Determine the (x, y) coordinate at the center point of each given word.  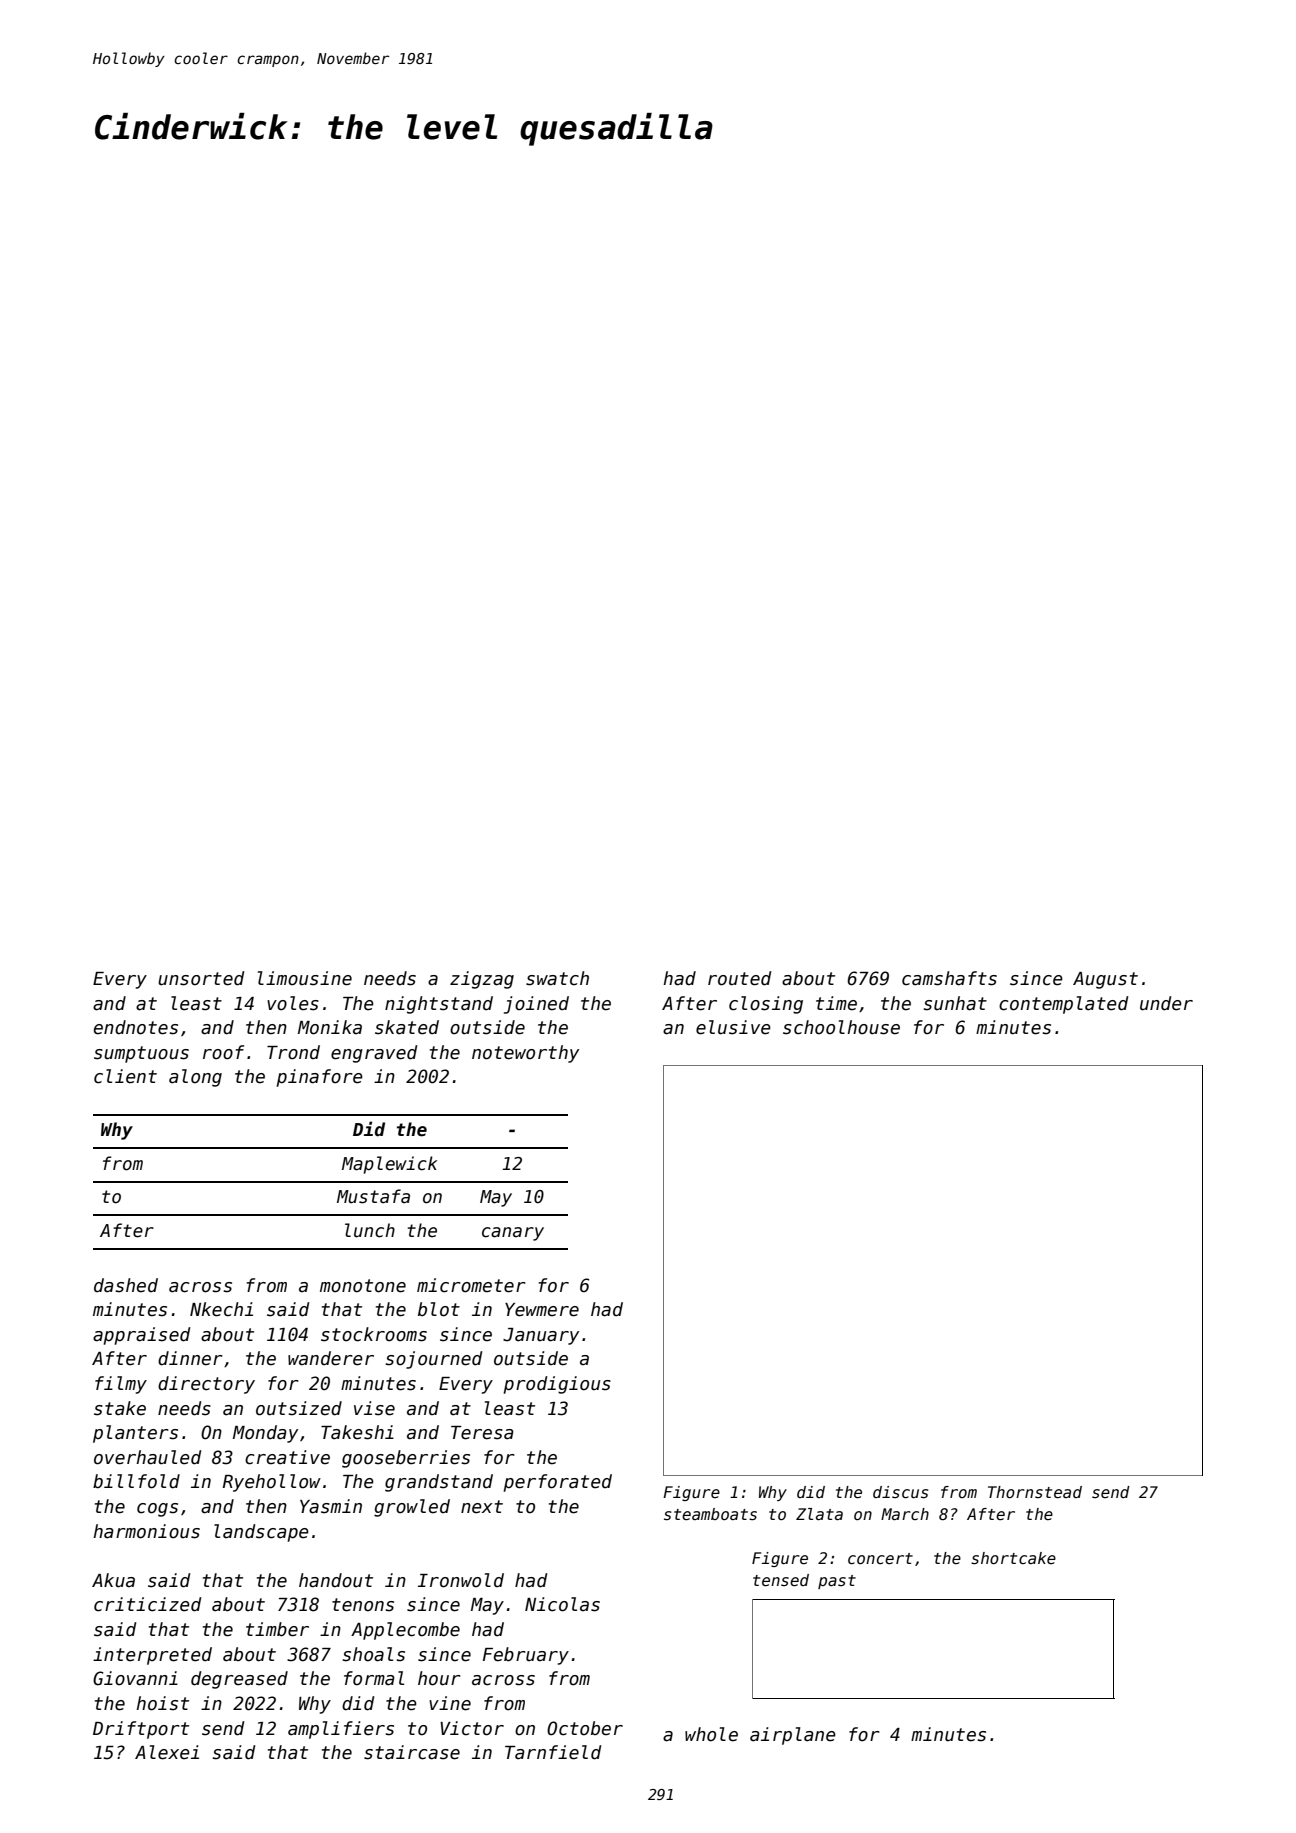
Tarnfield (553, 1752)
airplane (793, 1736)
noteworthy (525, 1054)
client (125, 1076)
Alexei (167, 1752)
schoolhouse (841, 1027)
